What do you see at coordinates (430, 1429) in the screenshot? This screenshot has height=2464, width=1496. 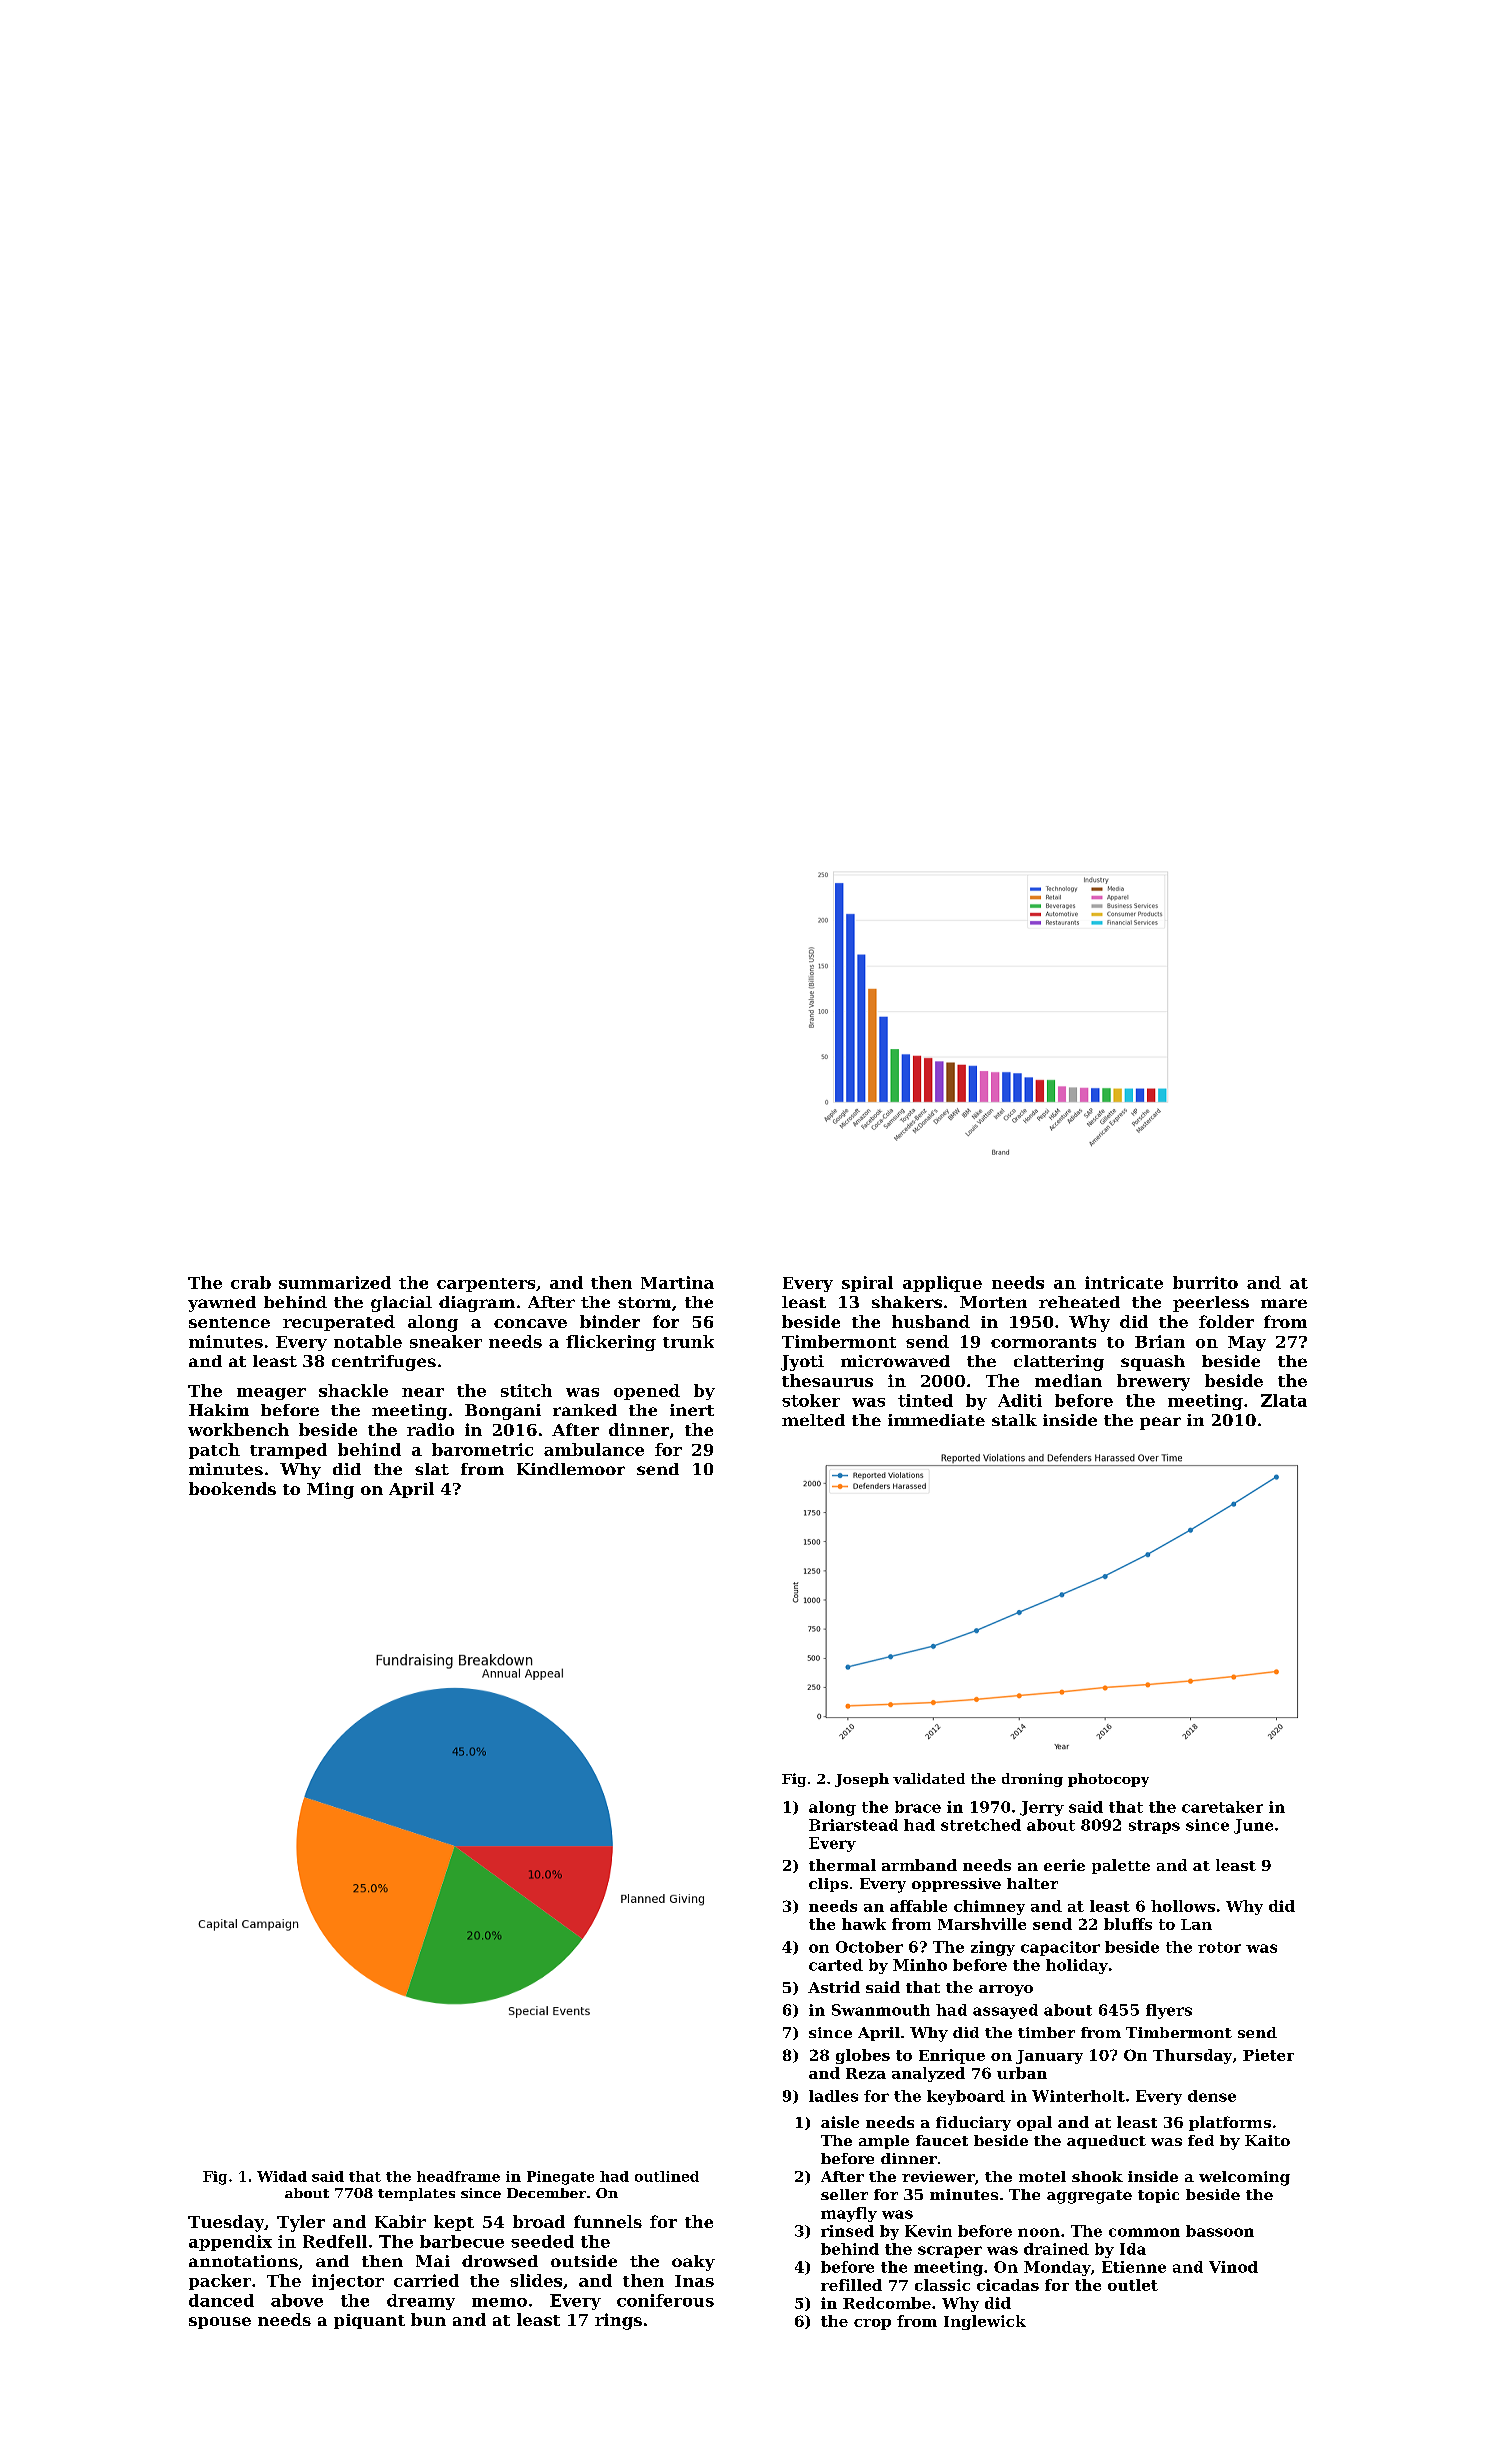 I see `radio` at bounding box center [430, 1429].
